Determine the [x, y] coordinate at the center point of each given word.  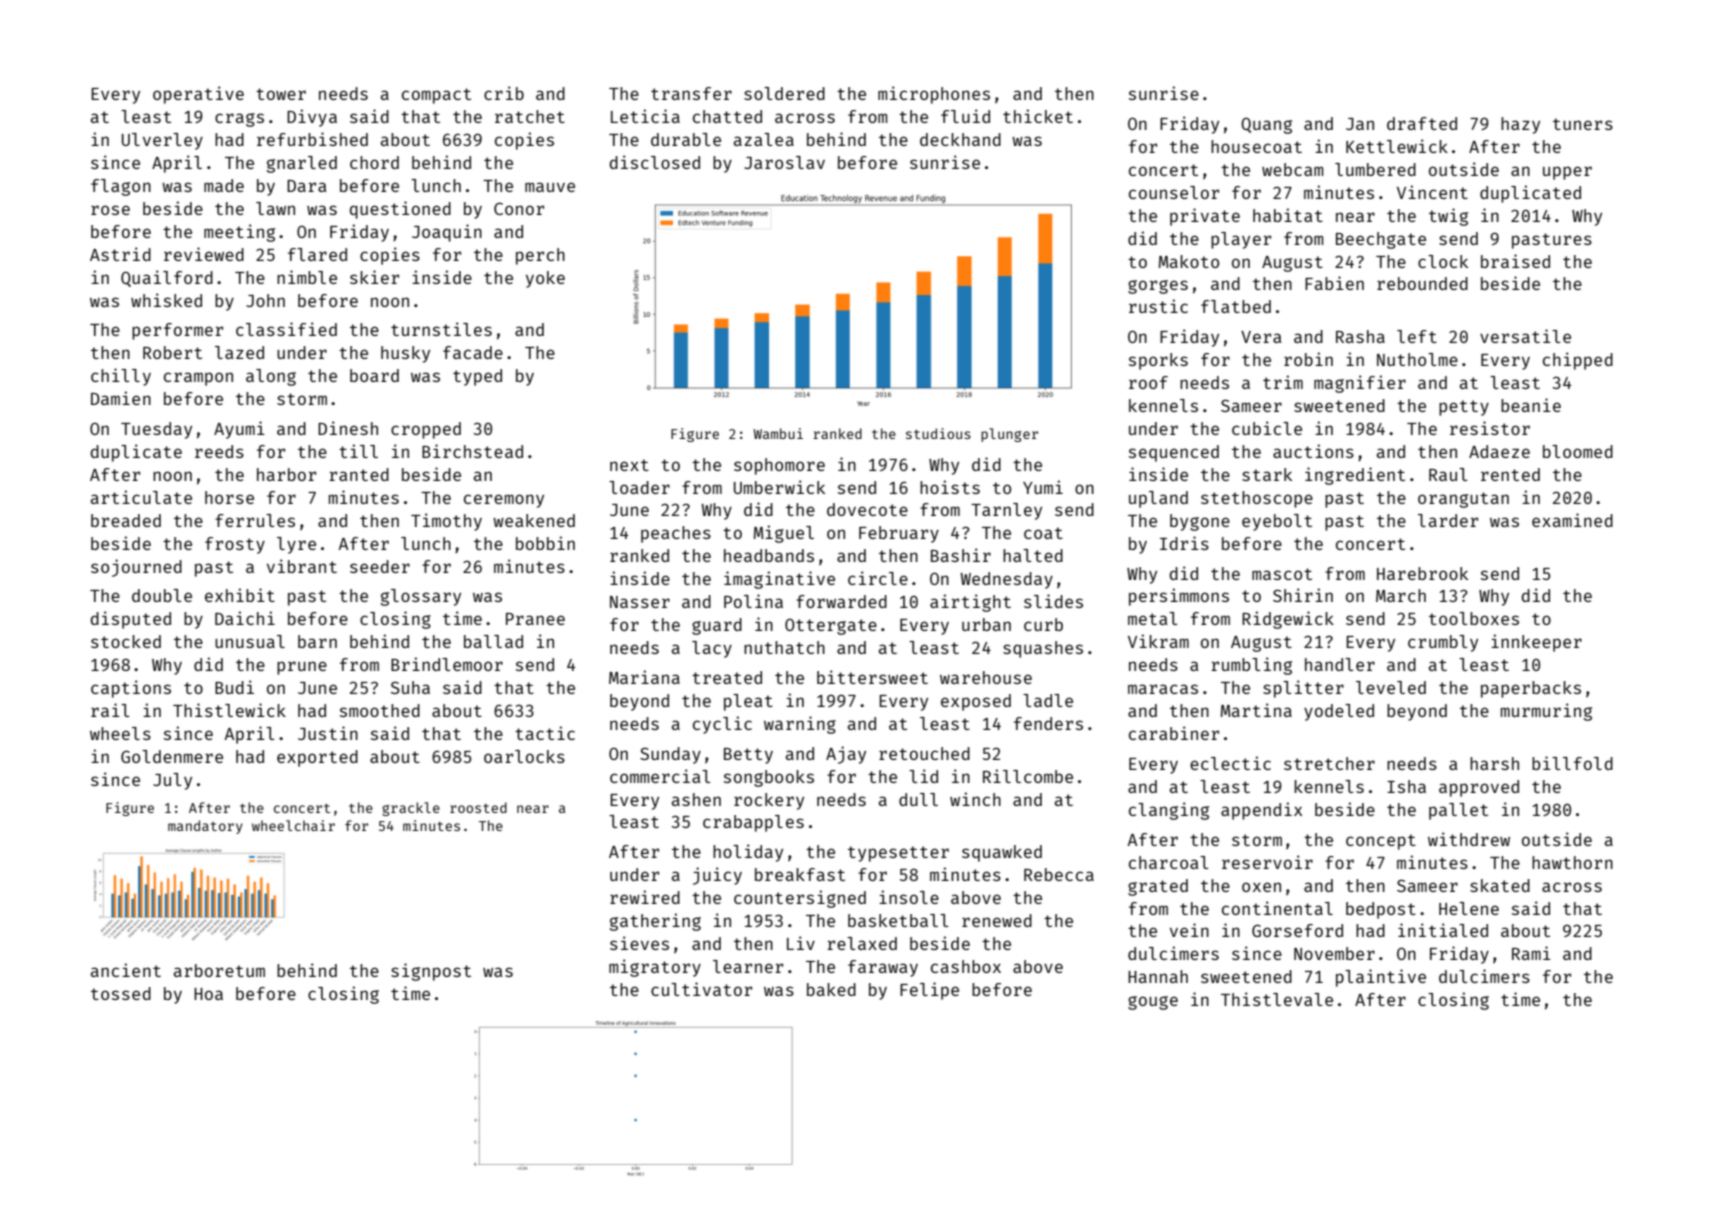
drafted [1422, 123]
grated [1158, 887]
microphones [934, 95]
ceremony [504, 501]
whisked [166, 300]
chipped [1578, 361]
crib [504, 93]
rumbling [1251, 666]
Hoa [208, 994]
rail [110, 710]
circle [878, 578]
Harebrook [1422, 573]
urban [986, 624]
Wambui [778, 433]
